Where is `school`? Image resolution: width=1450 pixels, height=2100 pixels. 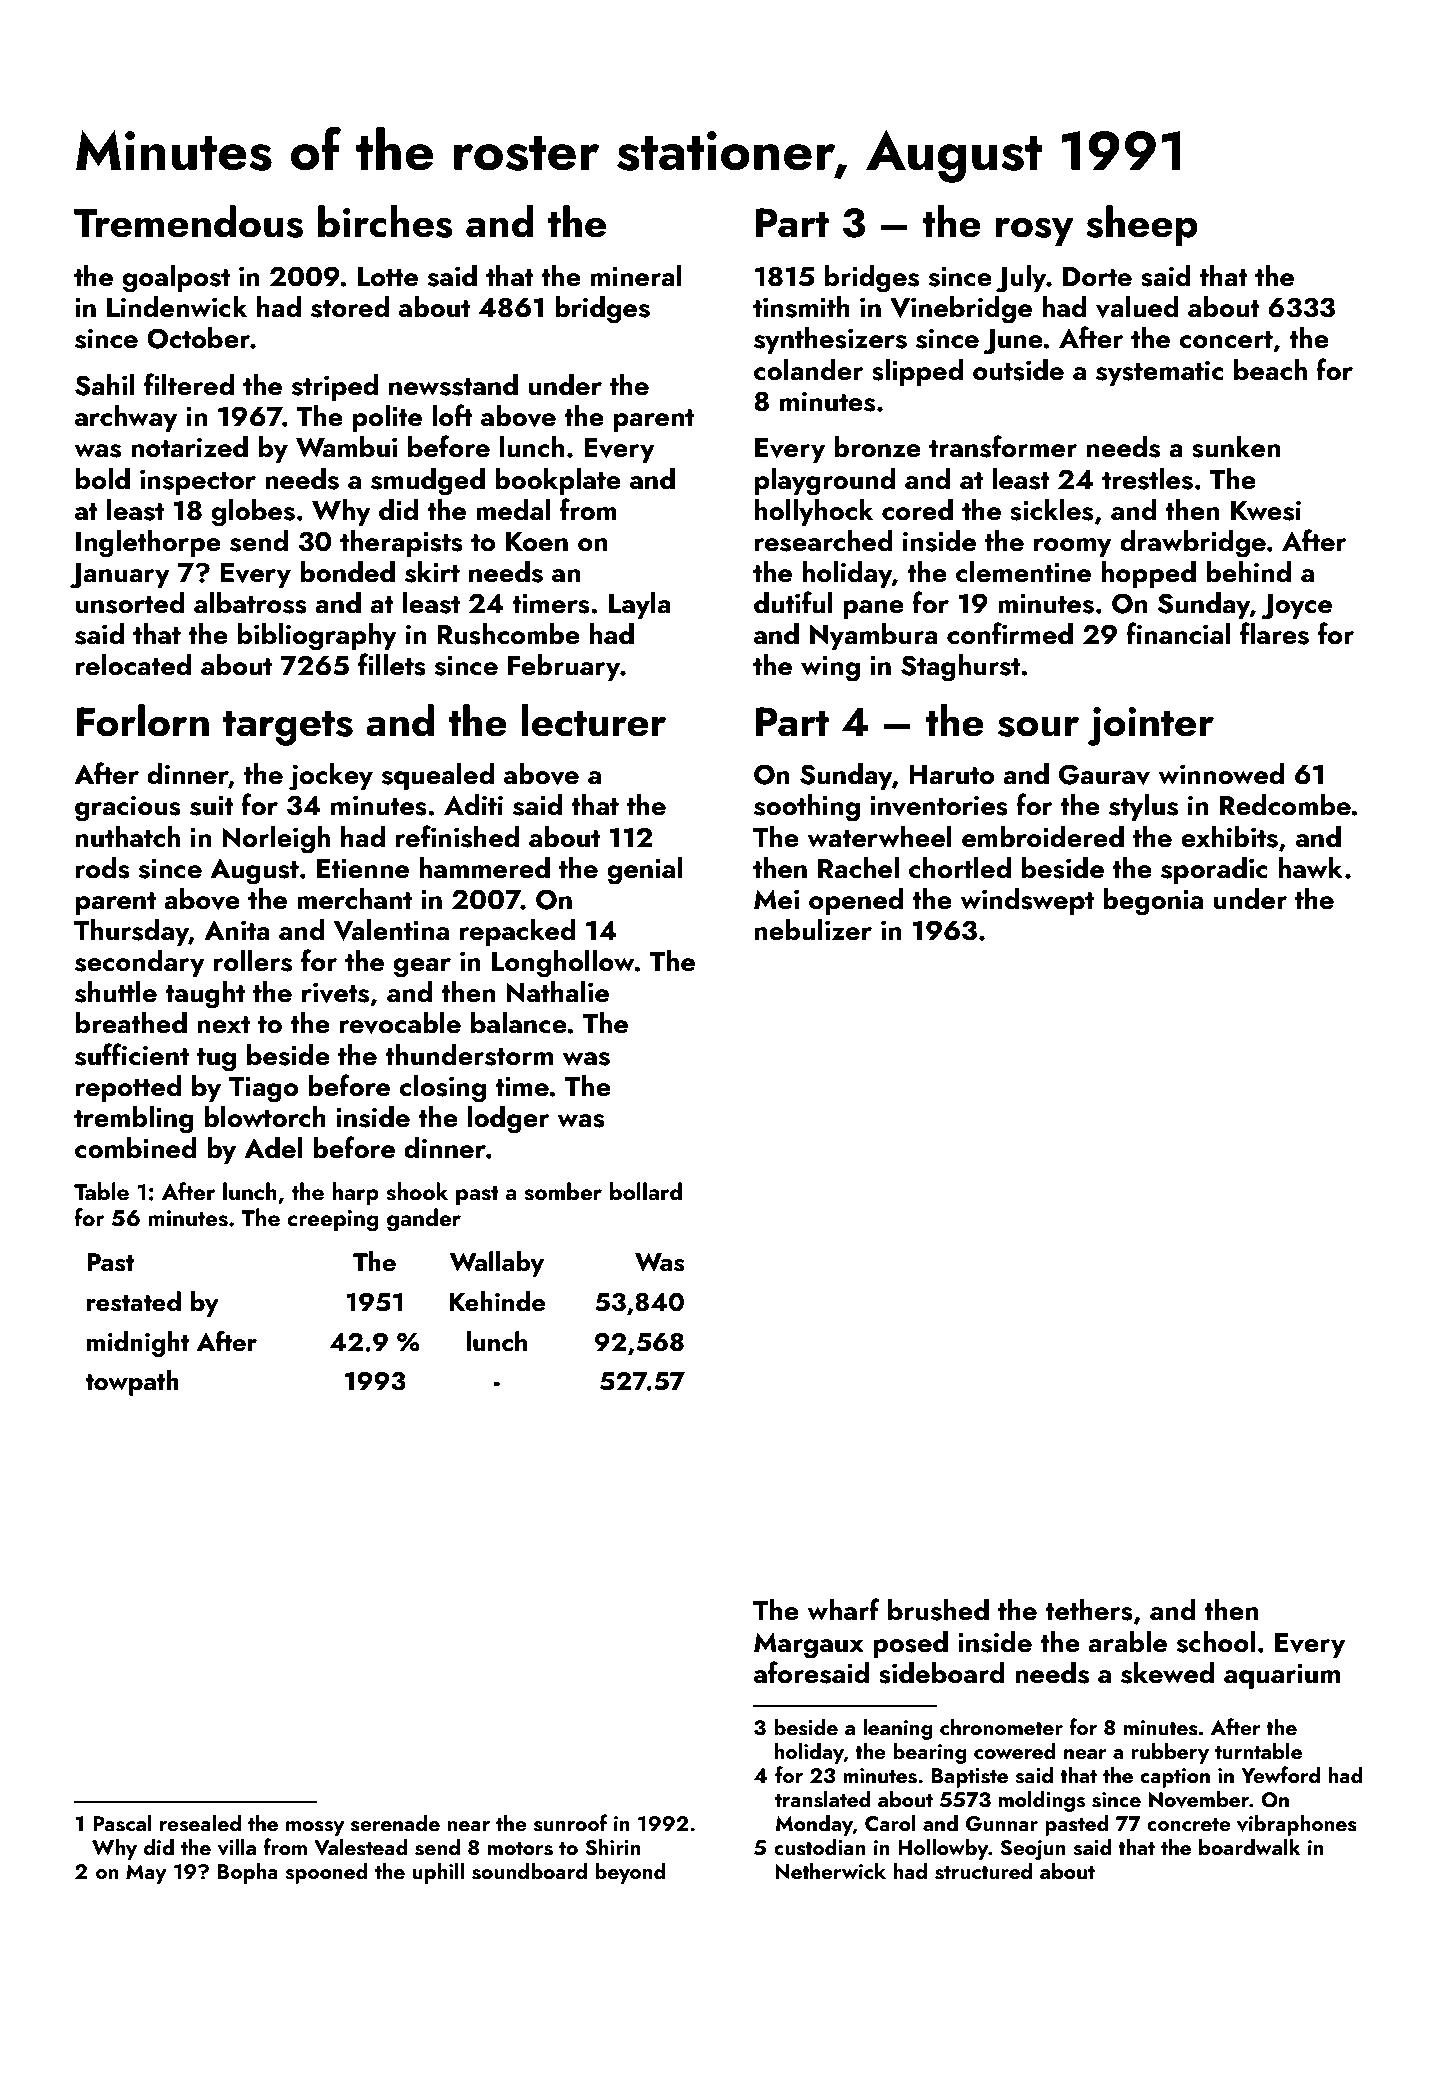 school is located at coordinates (1216, 1642).
